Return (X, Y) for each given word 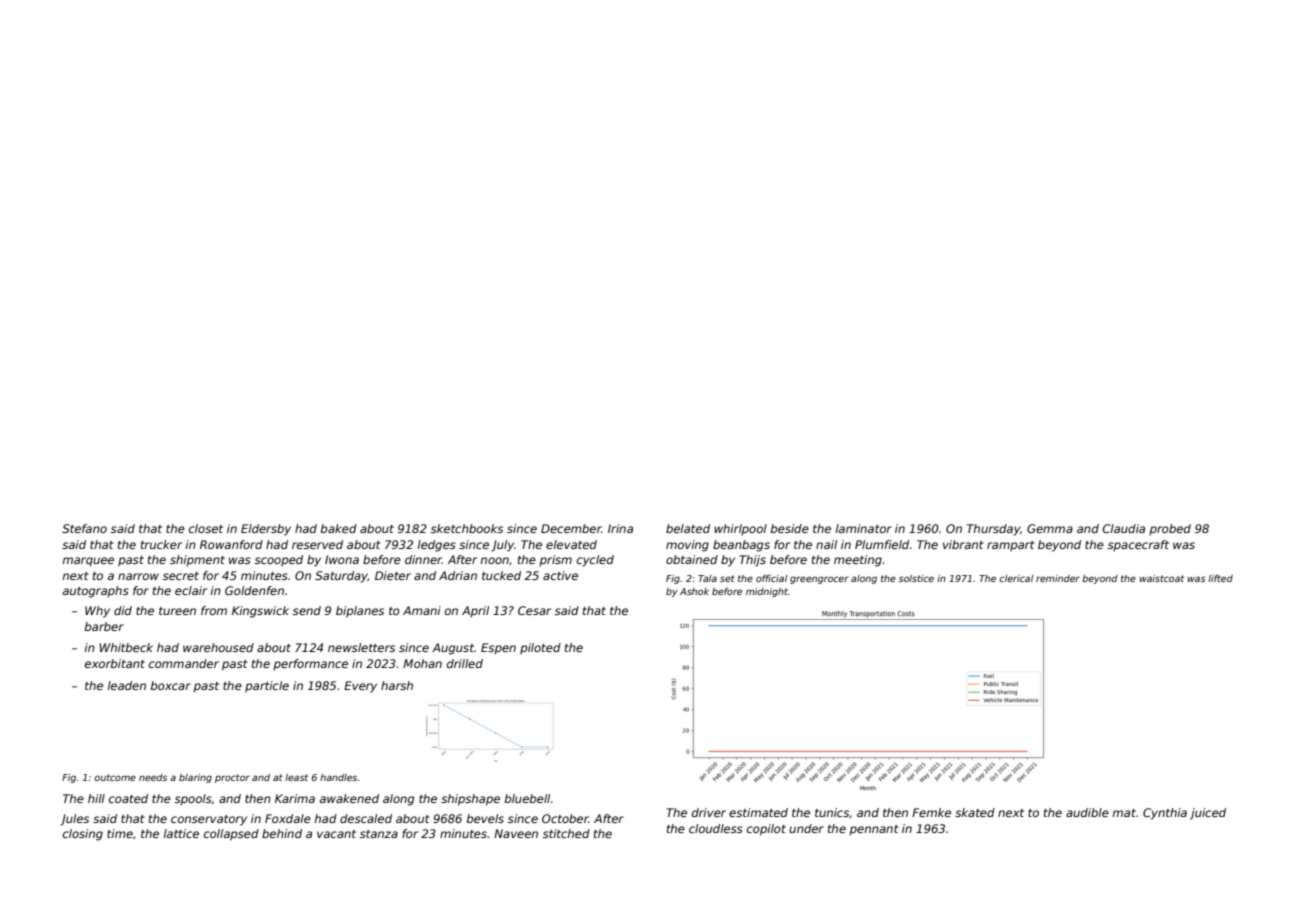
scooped (279, 561)
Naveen (516, 833)
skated (975, 812)
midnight (767, 592)
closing (83, 835)
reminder (1058, 578)
